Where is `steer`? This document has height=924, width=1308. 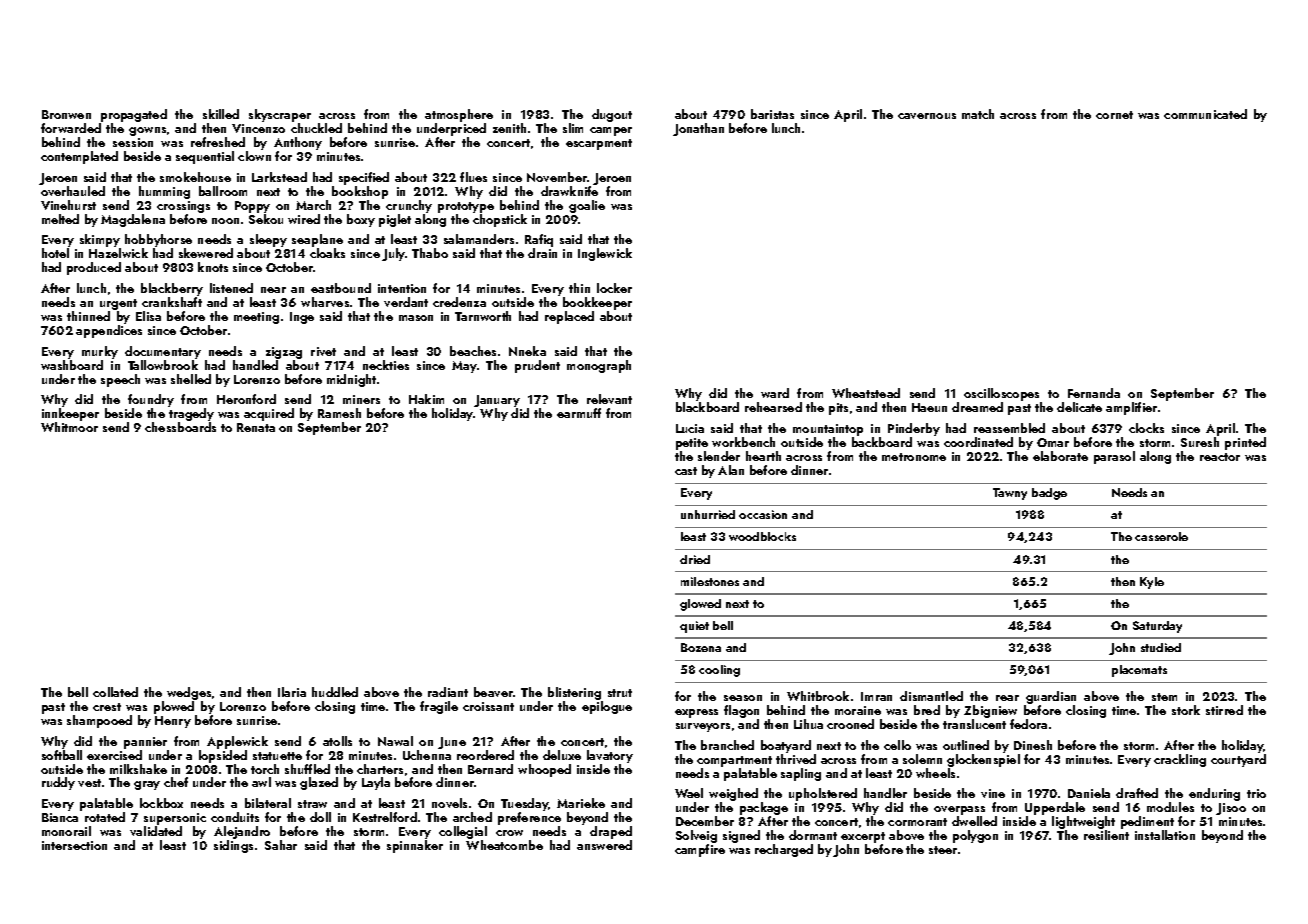 steer is located at coordinates (943, 850).
